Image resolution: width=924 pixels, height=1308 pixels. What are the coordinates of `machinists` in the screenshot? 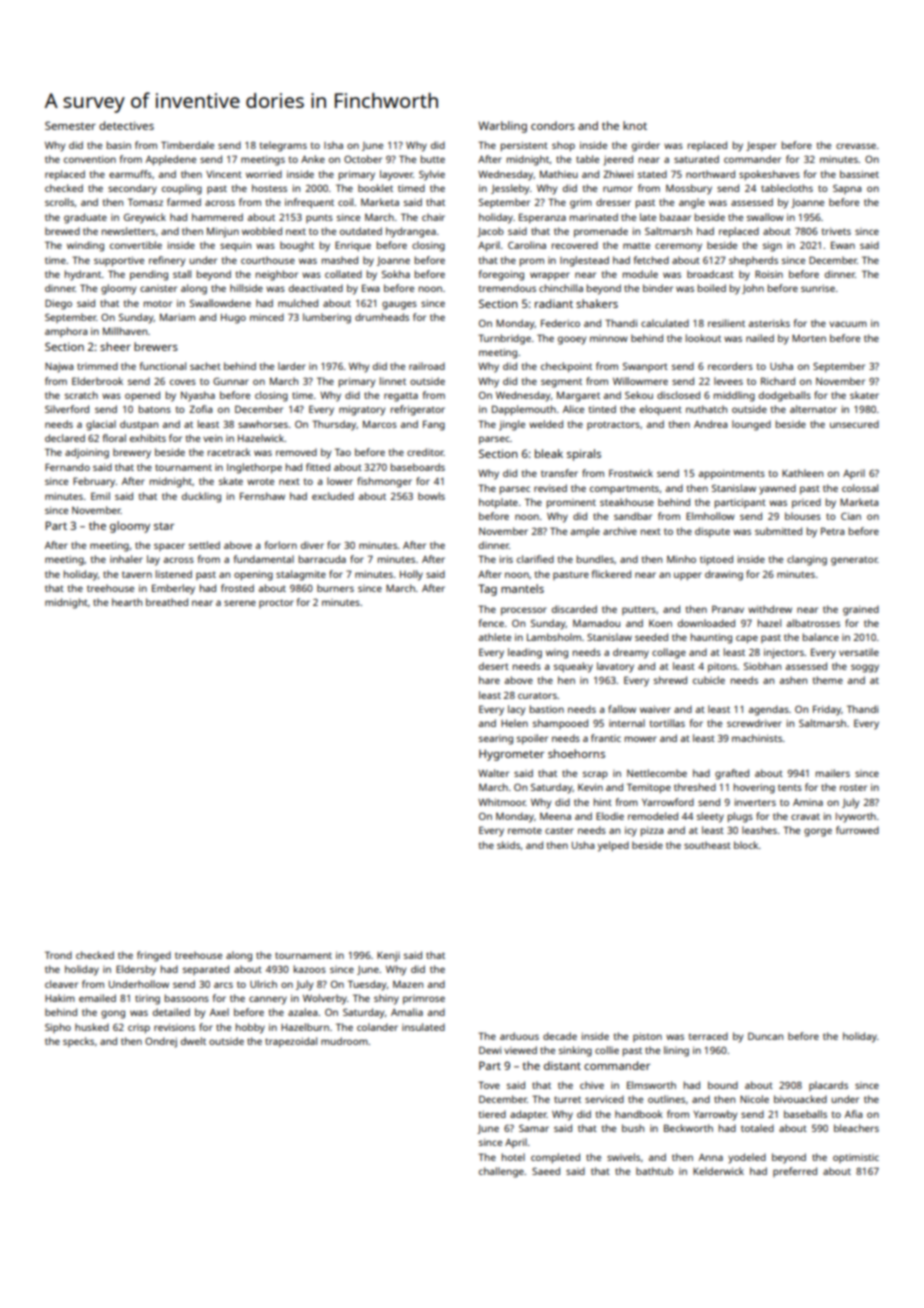 It's located at (757, 738).
